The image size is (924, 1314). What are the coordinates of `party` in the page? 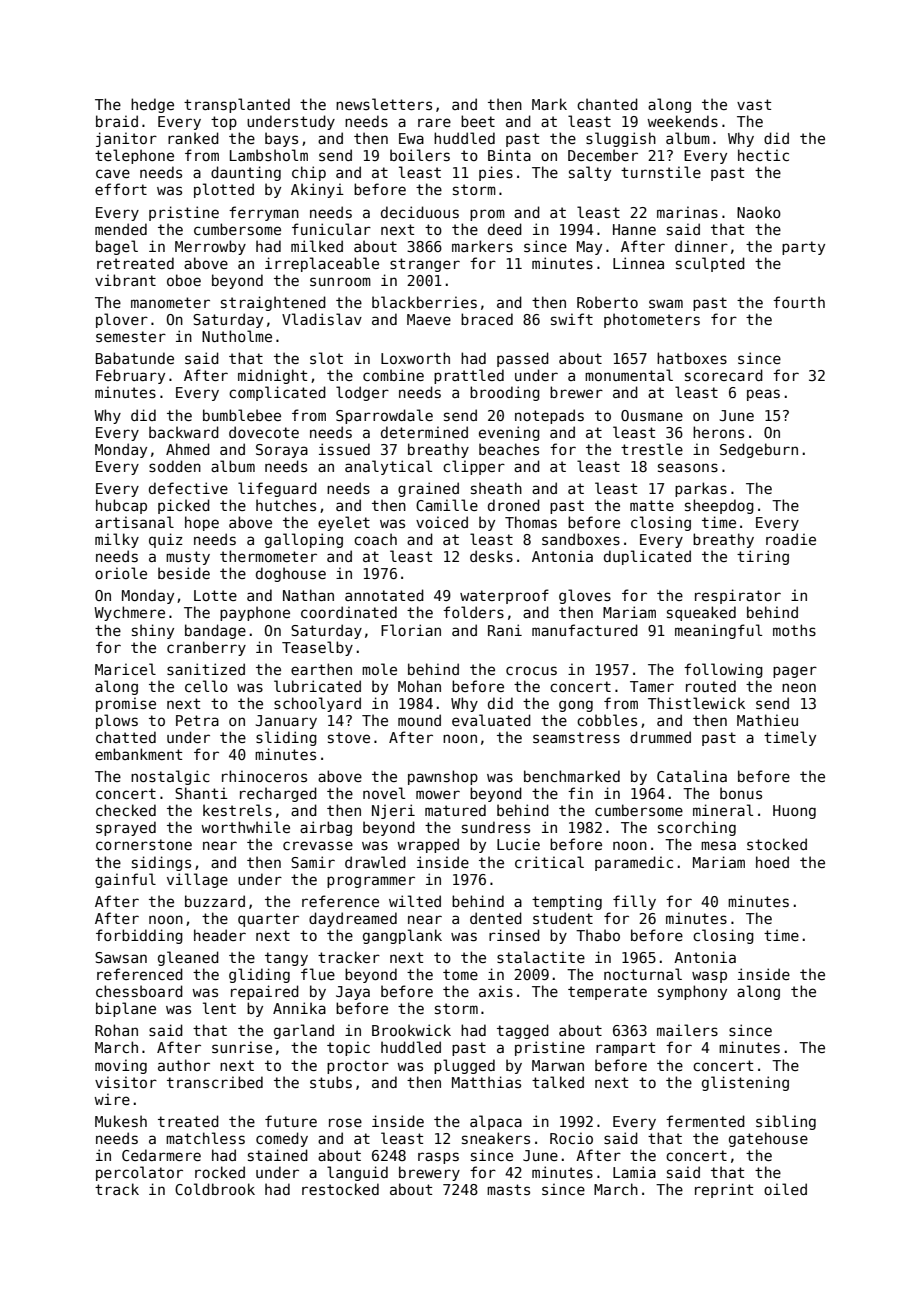 It's located at (803, 248).
